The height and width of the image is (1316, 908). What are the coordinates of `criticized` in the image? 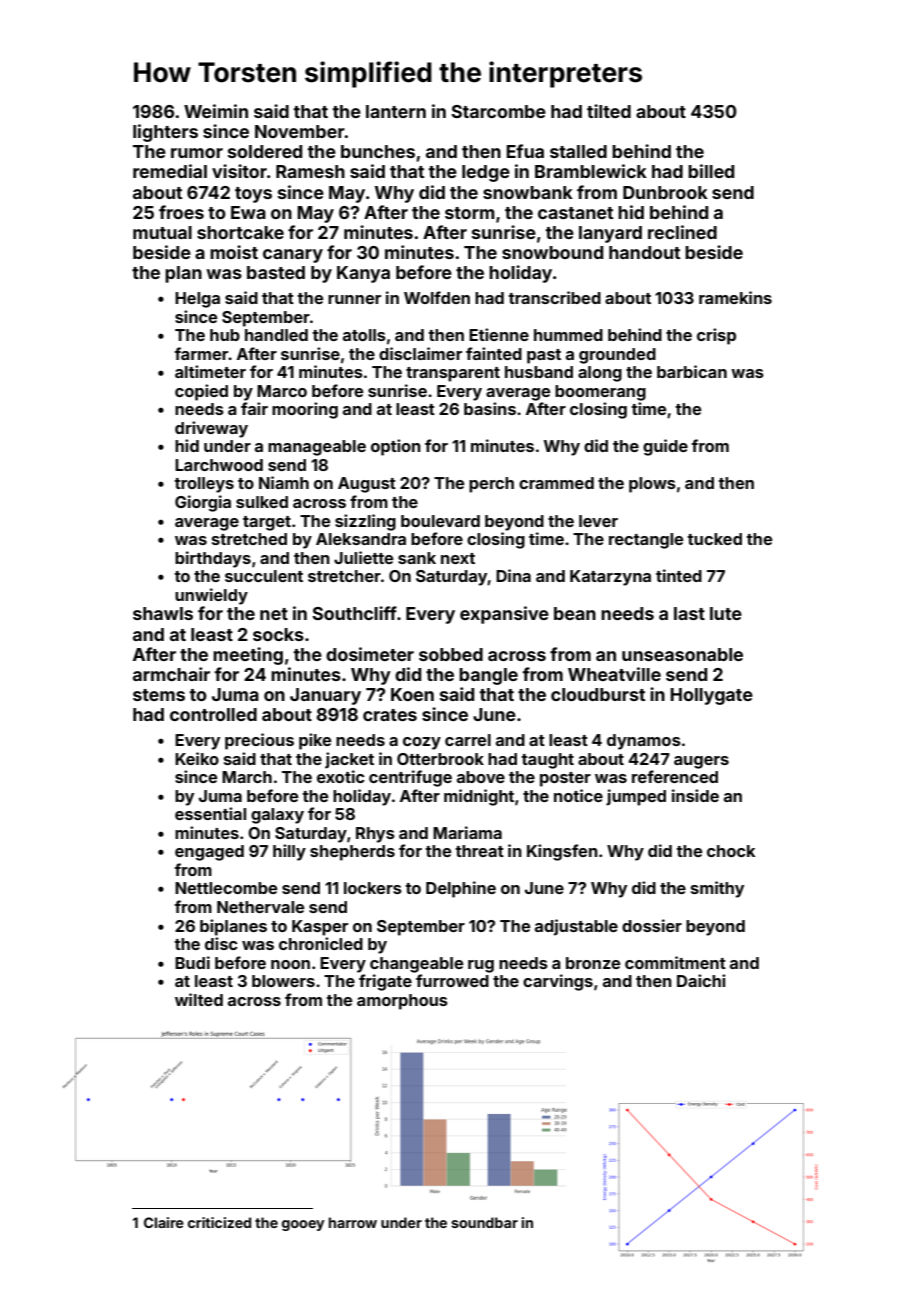 It's located at (219, 1222).
